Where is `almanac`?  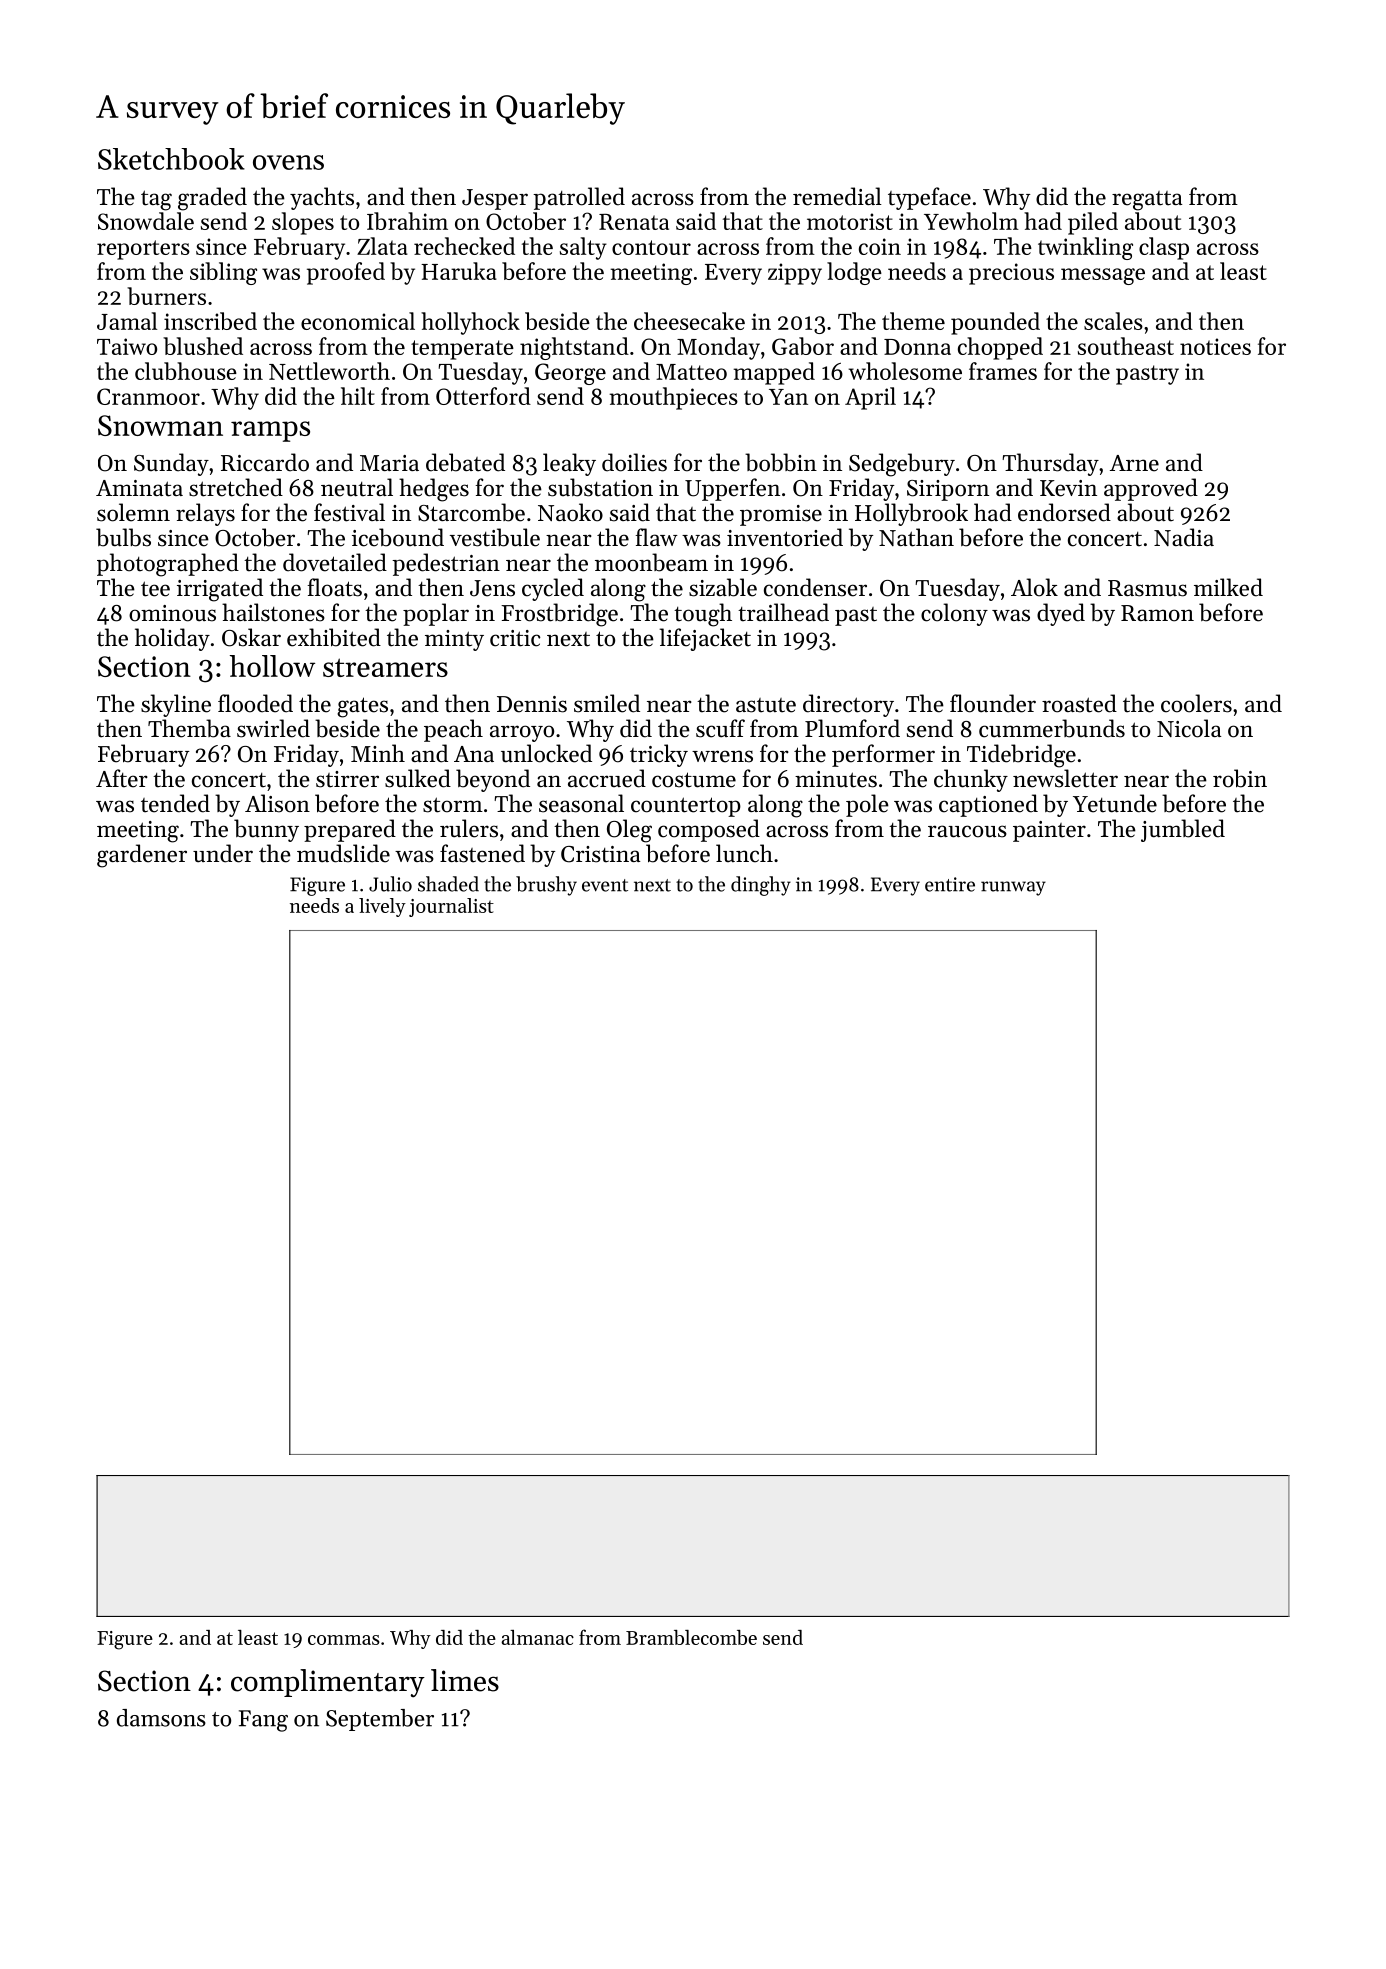 almanac is located at coordinates (537, 1637).
